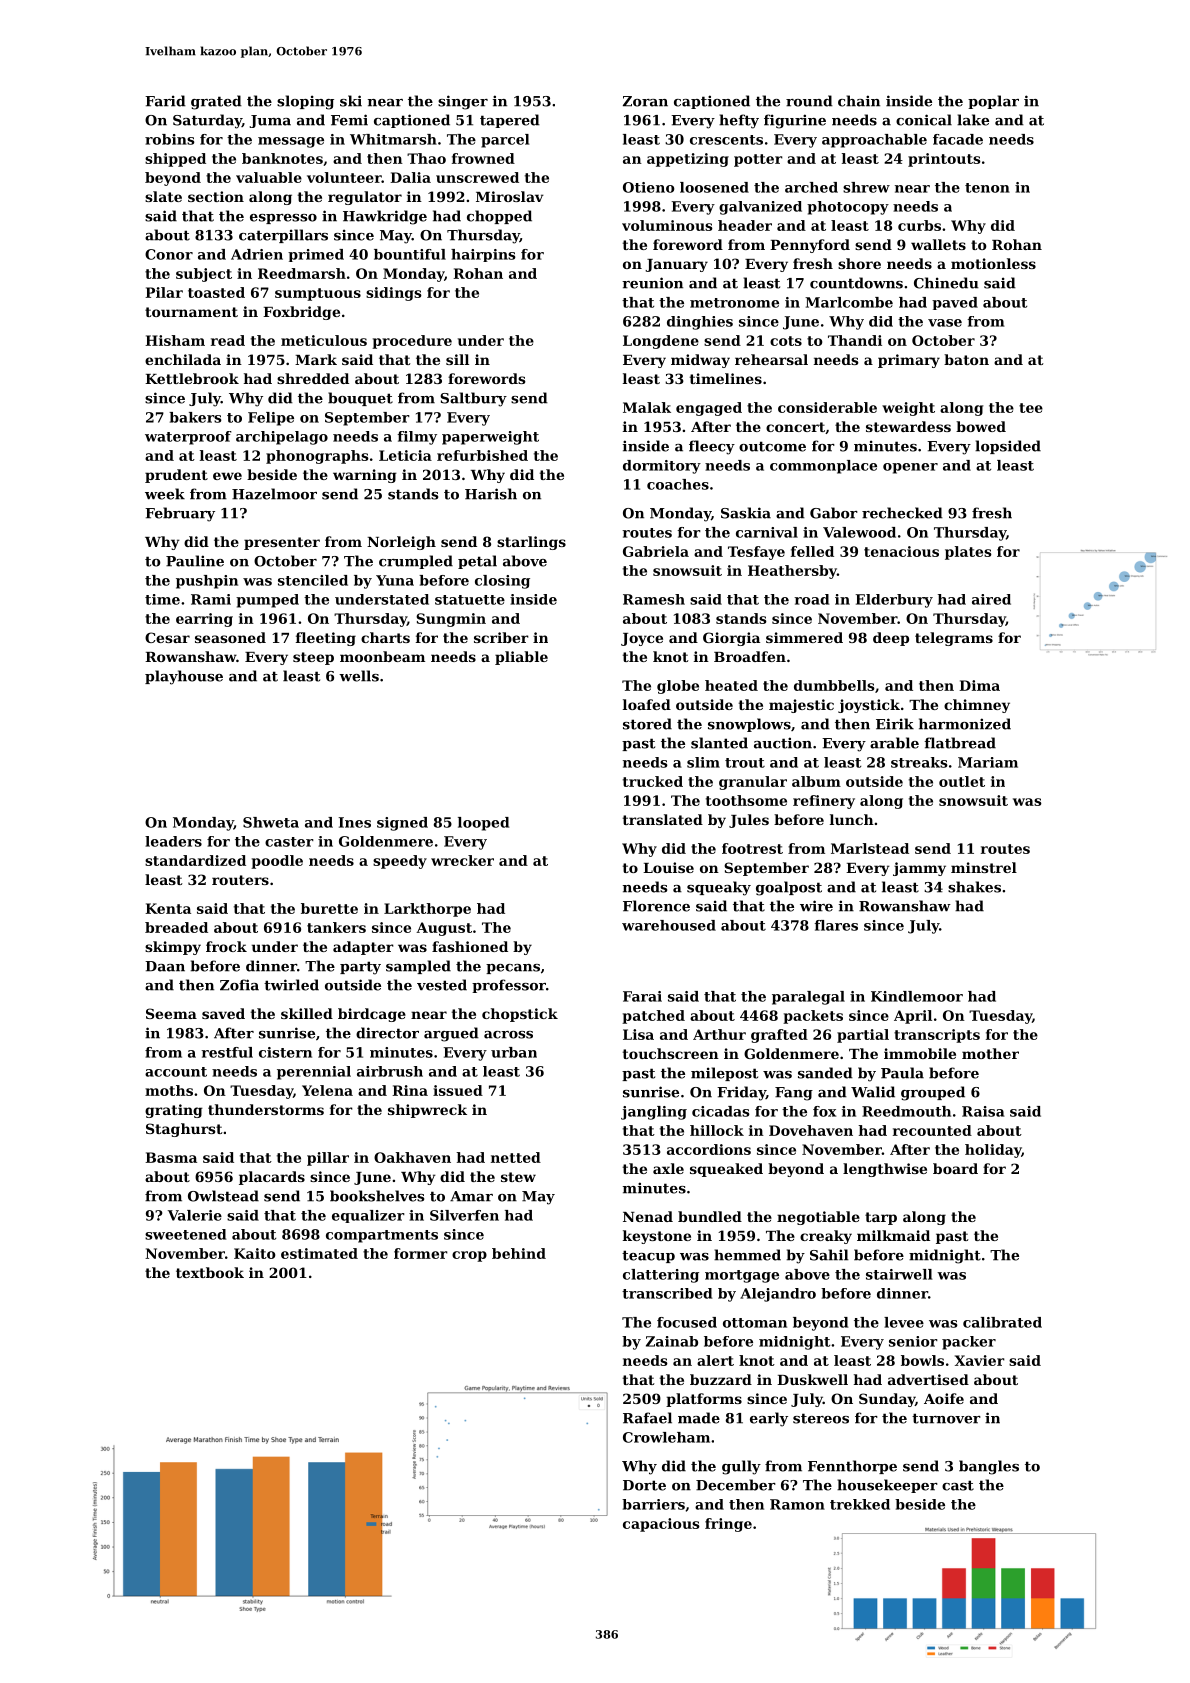 Image resolution: width=1190 pixels, height=1683 pixels. Describe the element at coordinates (667, 1293) in the image. I see `transcribed` at that location.
